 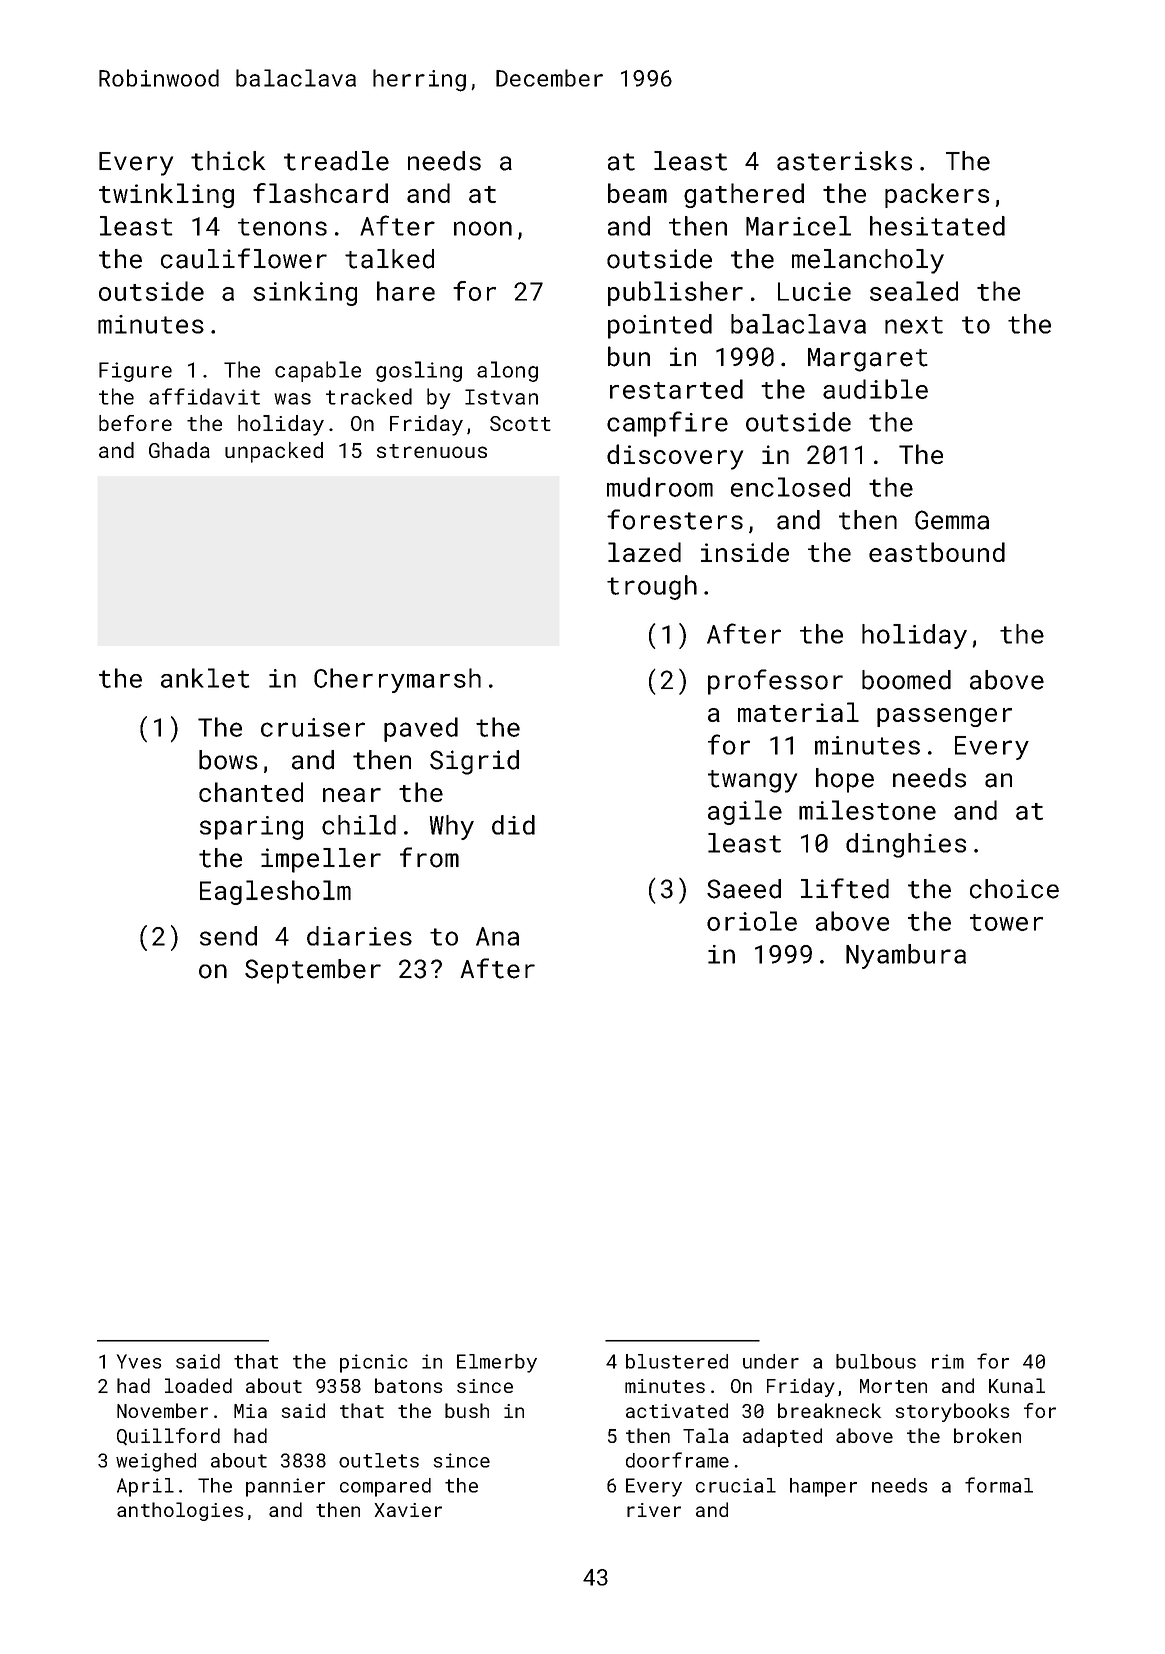 I want to click on river, so click(x=654, y=1510).
